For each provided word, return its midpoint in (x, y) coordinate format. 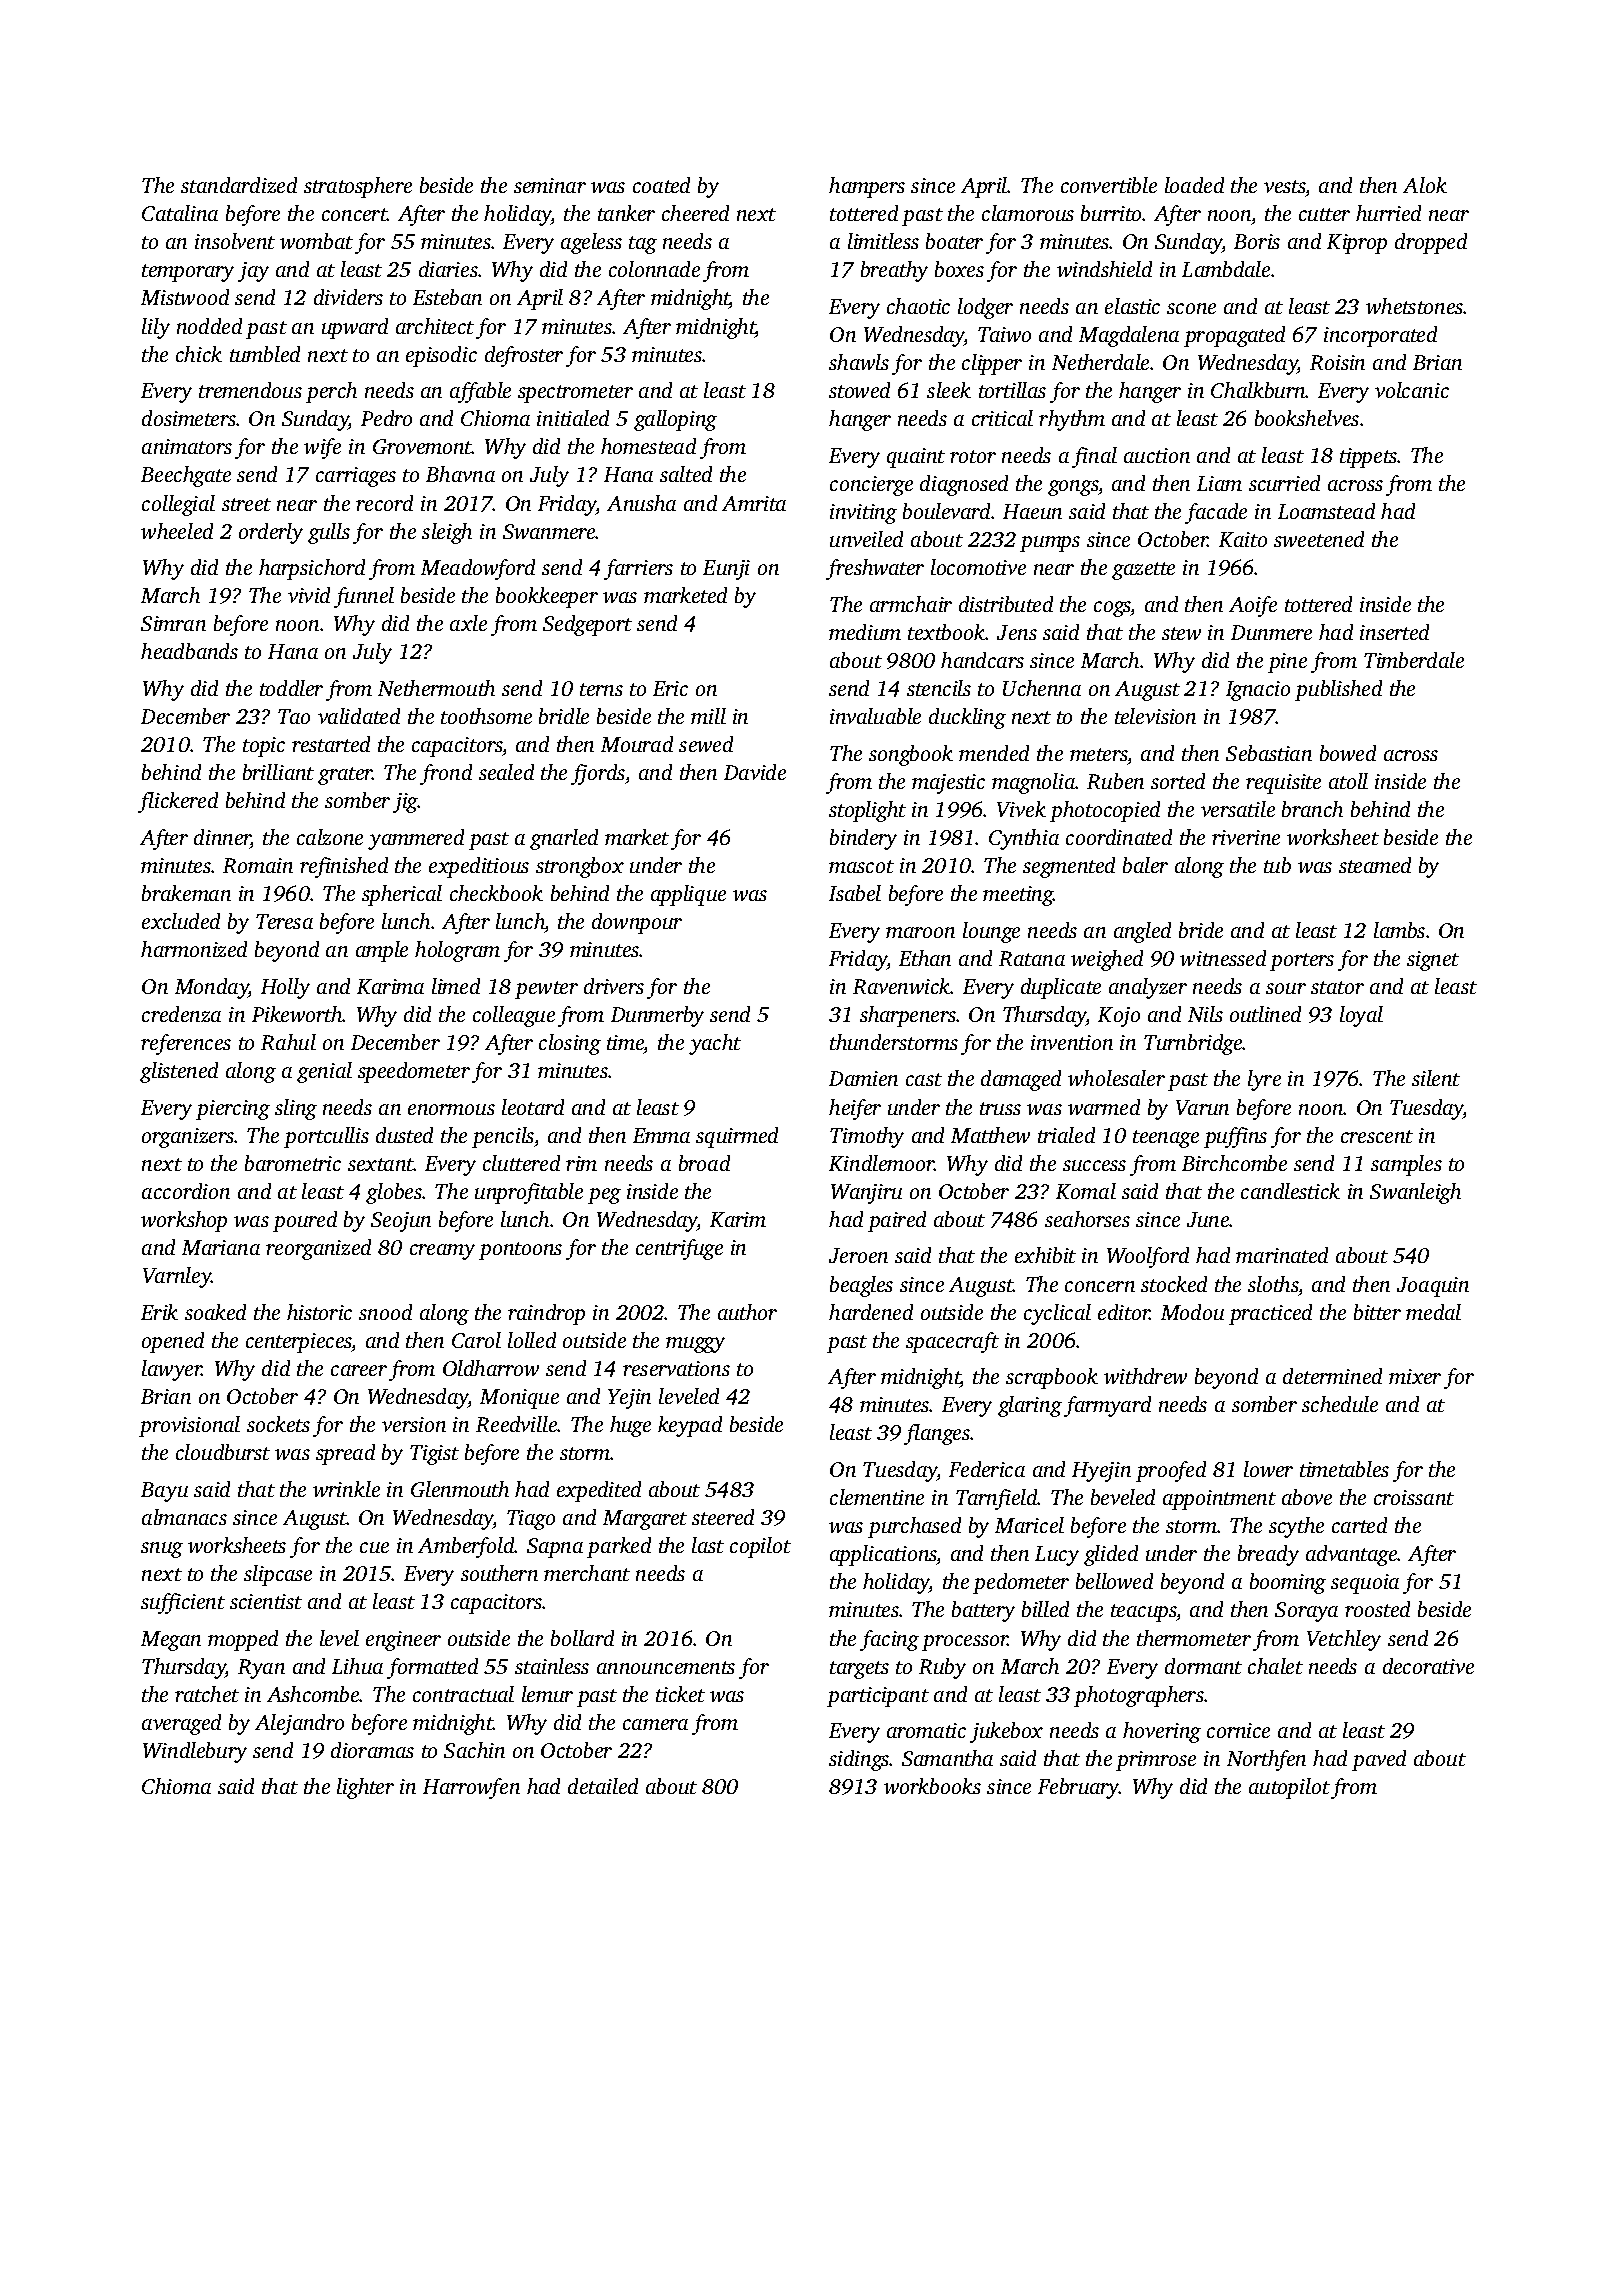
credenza (181, 1014)
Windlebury (195, 1752)
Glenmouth (460, 1489)
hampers (867, 187)
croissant (1414, 1497)
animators (187, 446)
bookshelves (1307, 418)
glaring (1030, 1406)
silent (1436, 1078)
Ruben (1115, 781)
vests (1285, 186)
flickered (178, 802)
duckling (967, 718)
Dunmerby (657, 1016)
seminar (550, 185)
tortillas (1012, 390)
